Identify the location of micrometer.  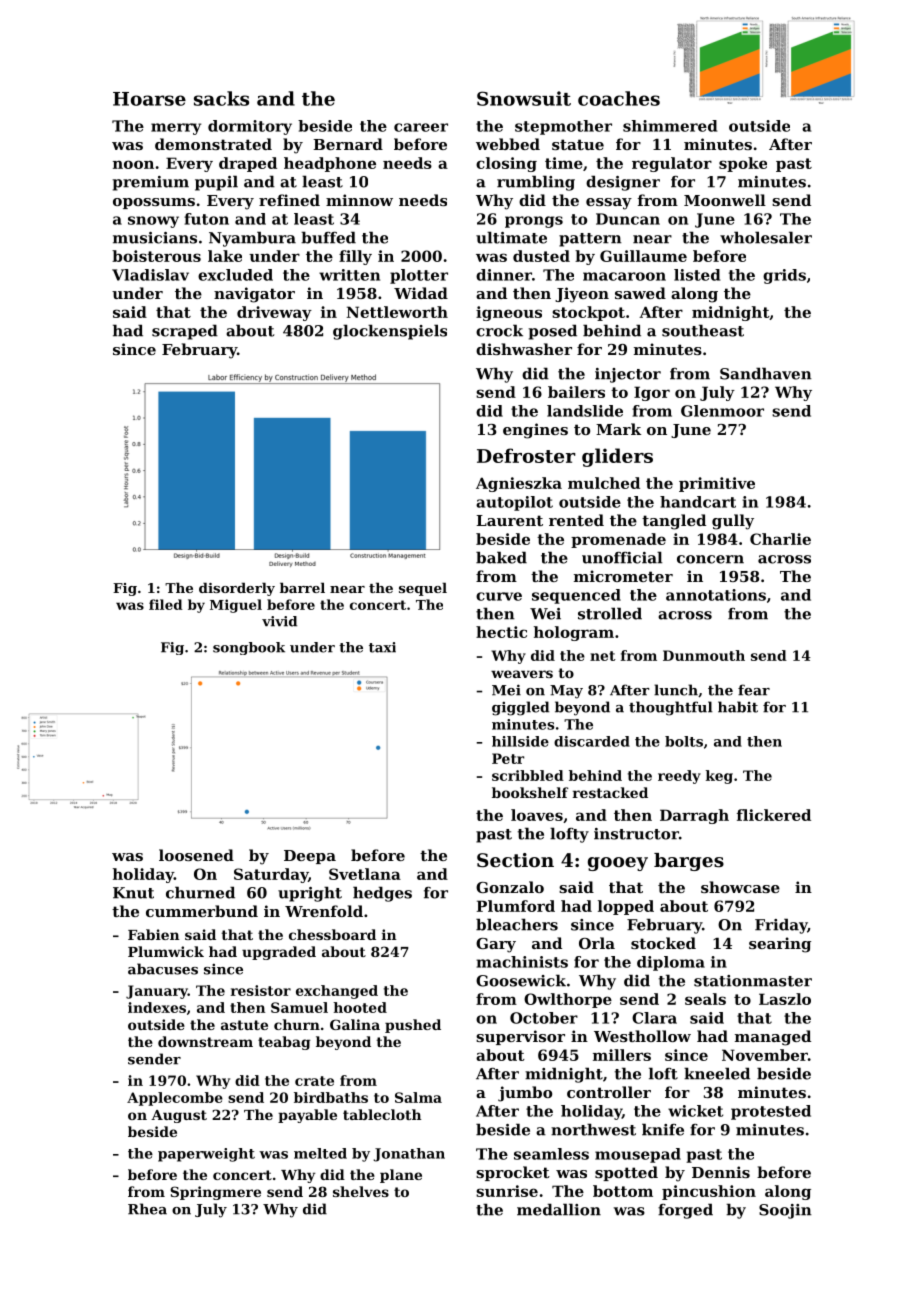
(623, 576).
